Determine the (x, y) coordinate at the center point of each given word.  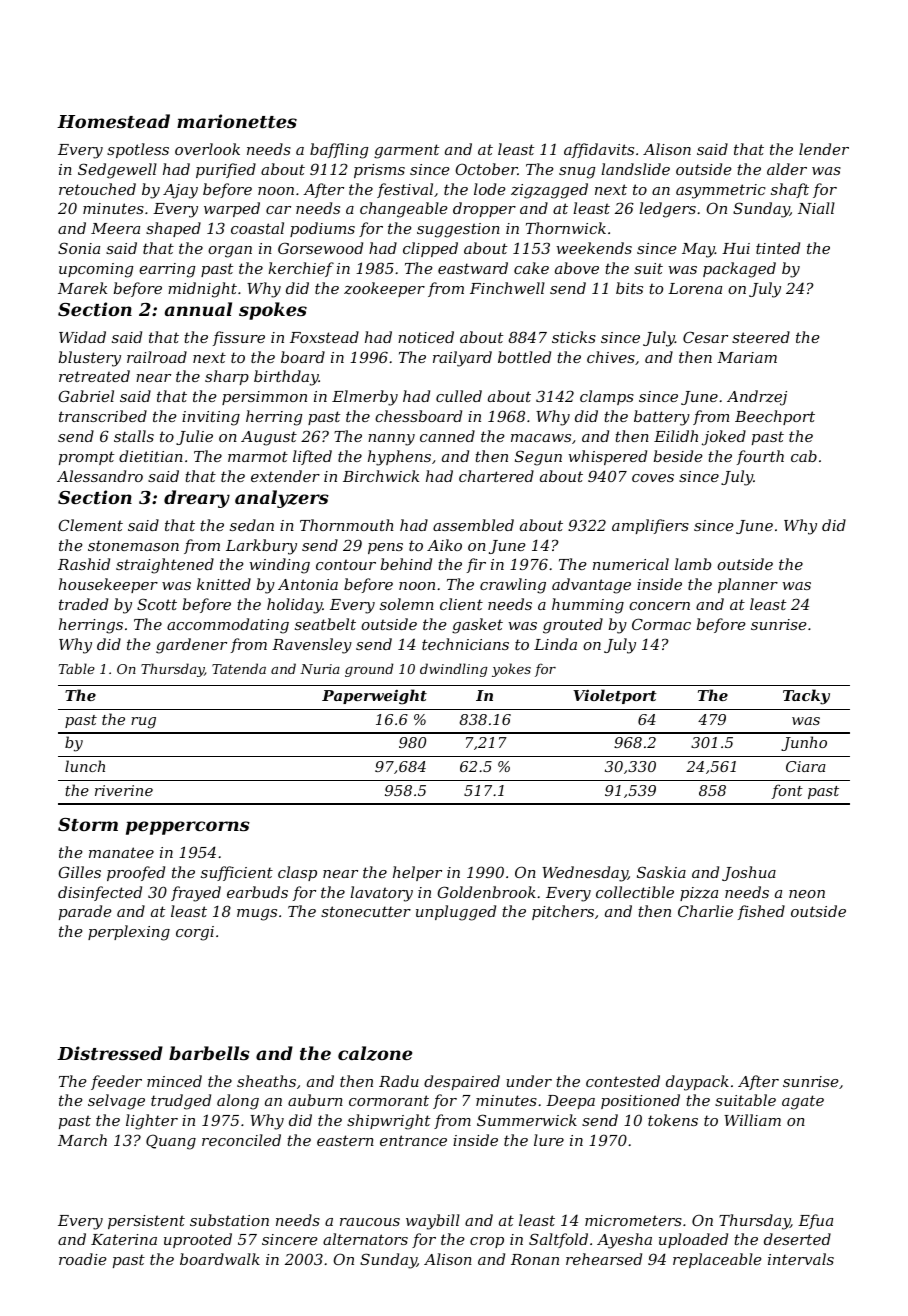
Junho (804, 743)
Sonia (79, 248)
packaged (739, 270)
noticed (426, 337)
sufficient (237, 873)
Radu (399, 1081)
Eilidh (676, 436)
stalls (134, 436)
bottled (524, 357)
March (82, 1140)
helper (417, 873)
